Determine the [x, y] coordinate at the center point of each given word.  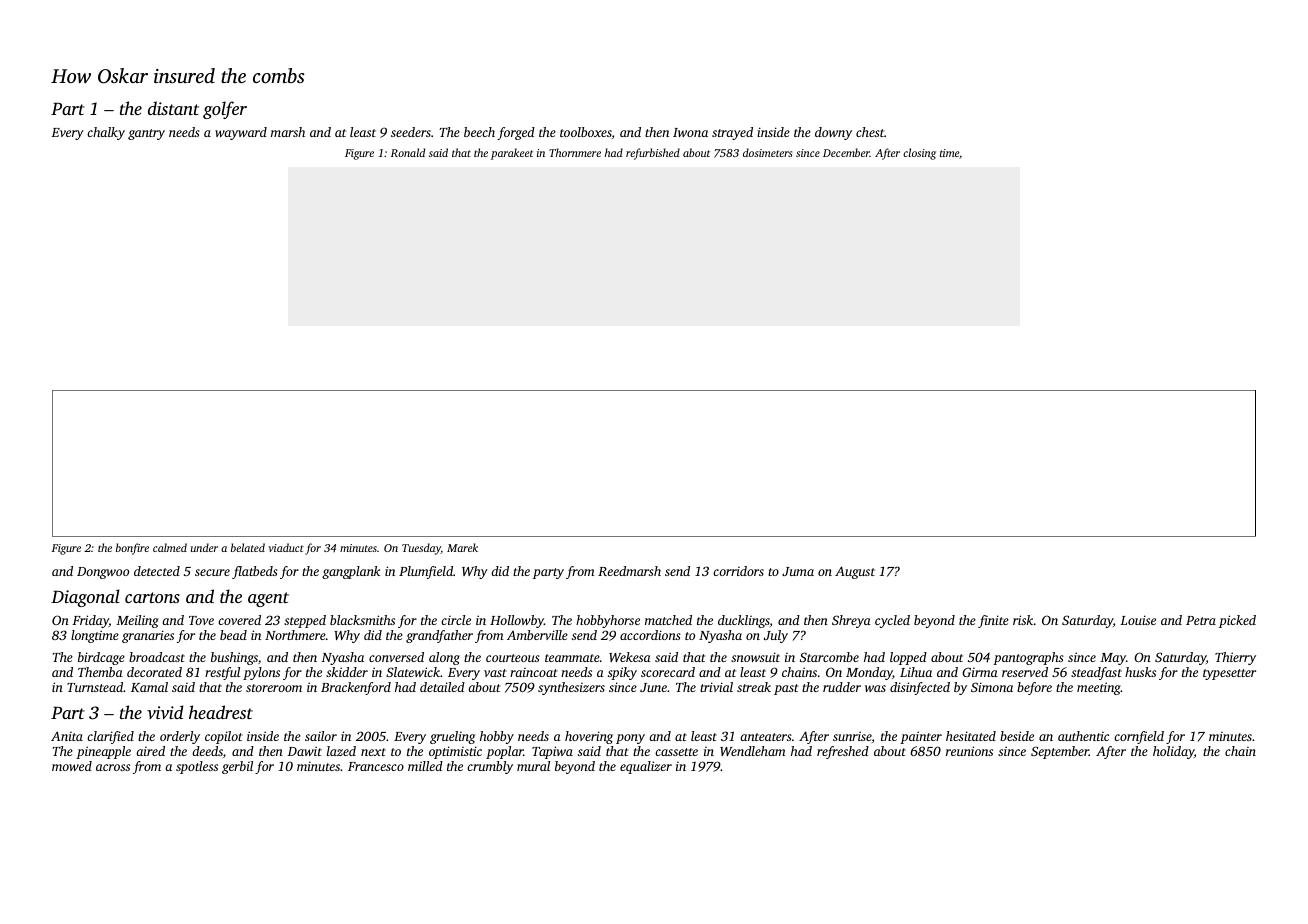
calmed [170, 547]
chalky [106, 133]
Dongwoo [103, 573]
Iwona [690, 132]
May [1113, 659]
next [373, 752]
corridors [738, 571]
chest [870, 132]
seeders [411, 132]
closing [919, 154]
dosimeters [767, 152]
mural [533, 766]
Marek [462, 547]
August [855, 572]
